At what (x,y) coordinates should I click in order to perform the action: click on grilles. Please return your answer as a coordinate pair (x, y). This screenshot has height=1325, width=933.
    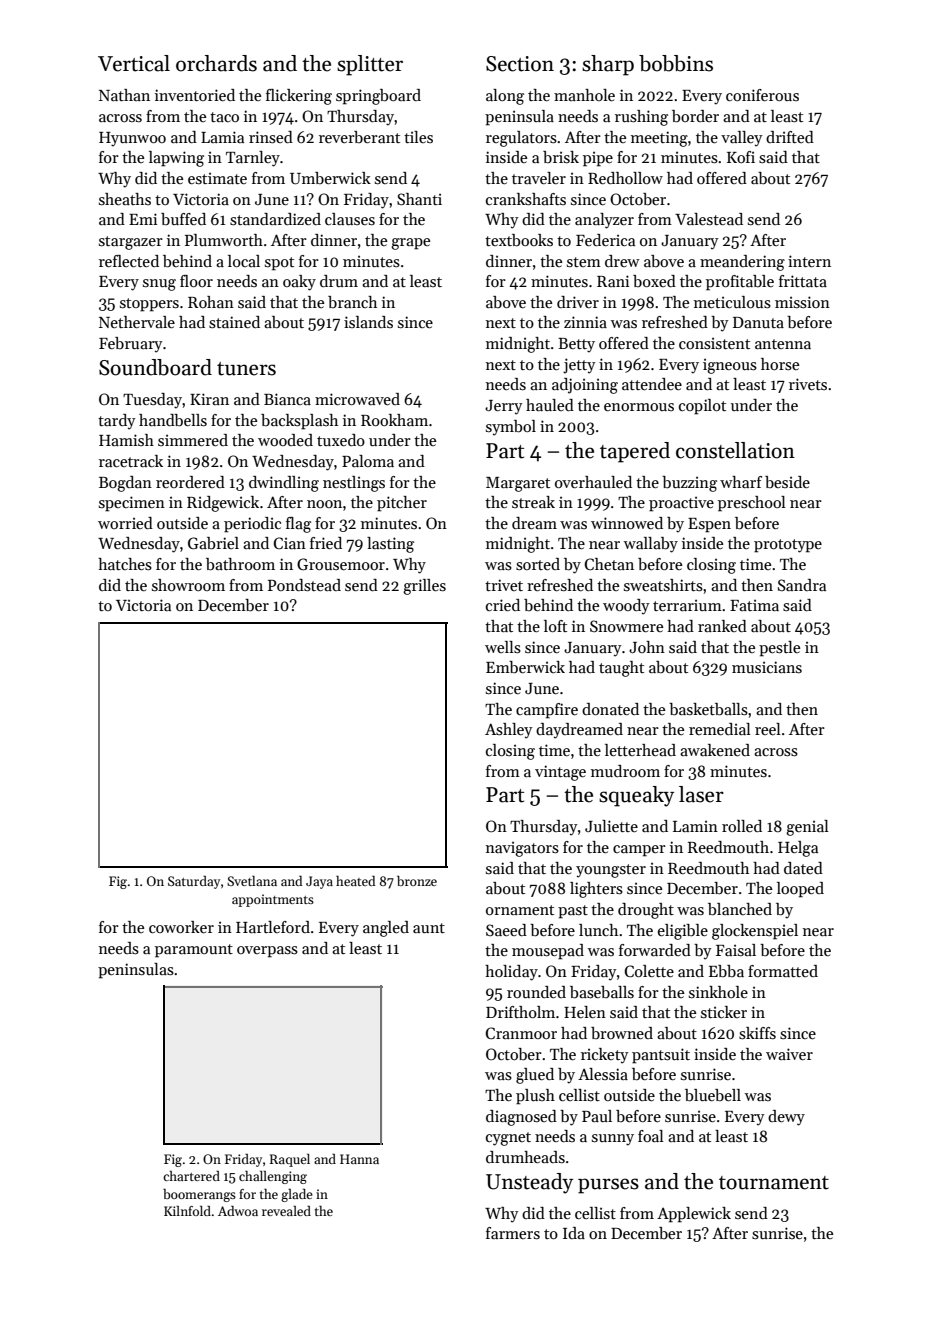
    Looking at the image, I should click on (424, 587).
